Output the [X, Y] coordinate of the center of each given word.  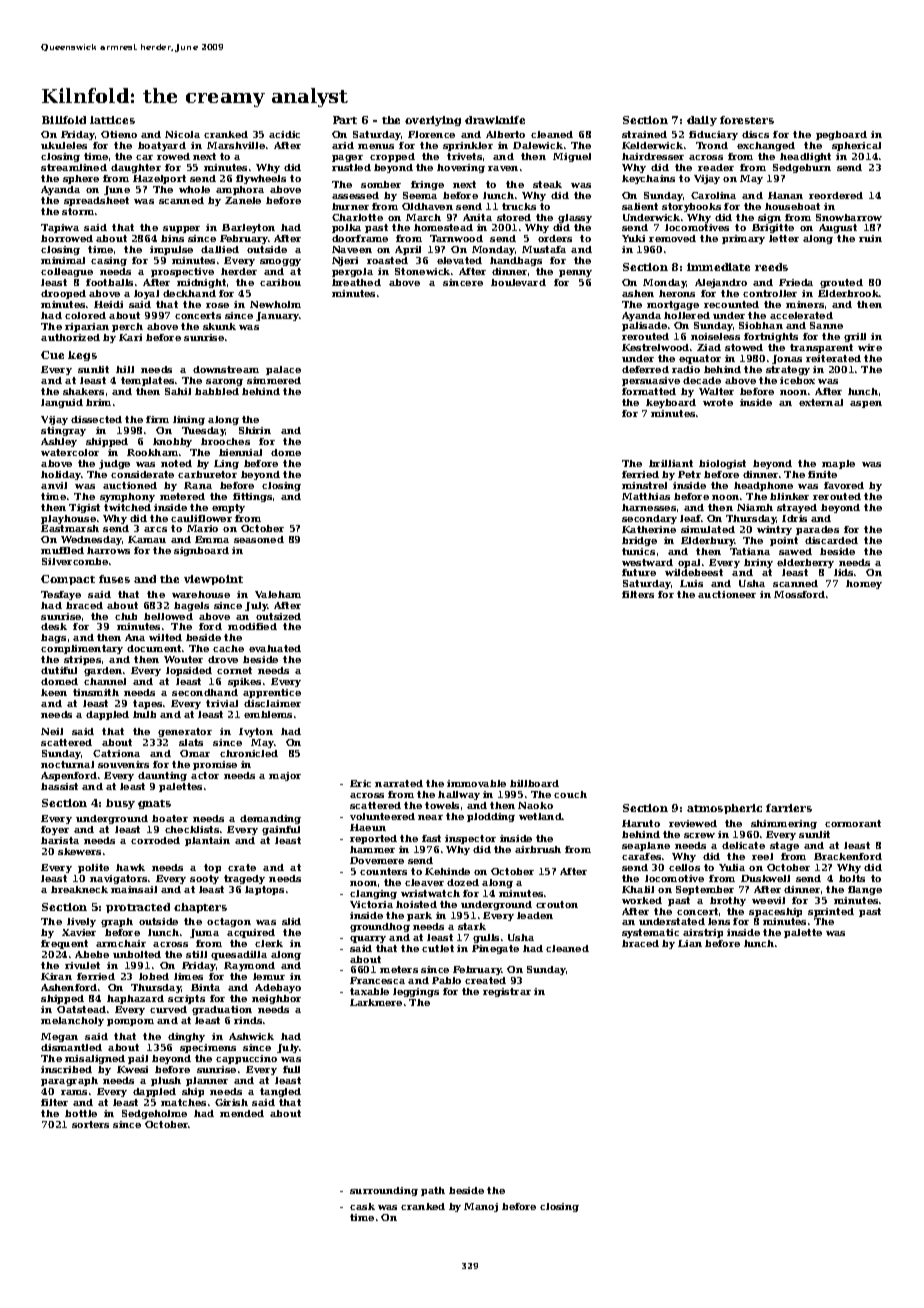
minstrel [644, 485]
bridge [639, 541]
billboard [534, 783]
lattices [112, 120]
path [433, 1191]
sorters [90, 1124]
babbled [217, 391]
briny [758, 563]
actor [205, 775]
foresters [747, 120]
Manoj [481, 1207]
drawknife [495, 120]
